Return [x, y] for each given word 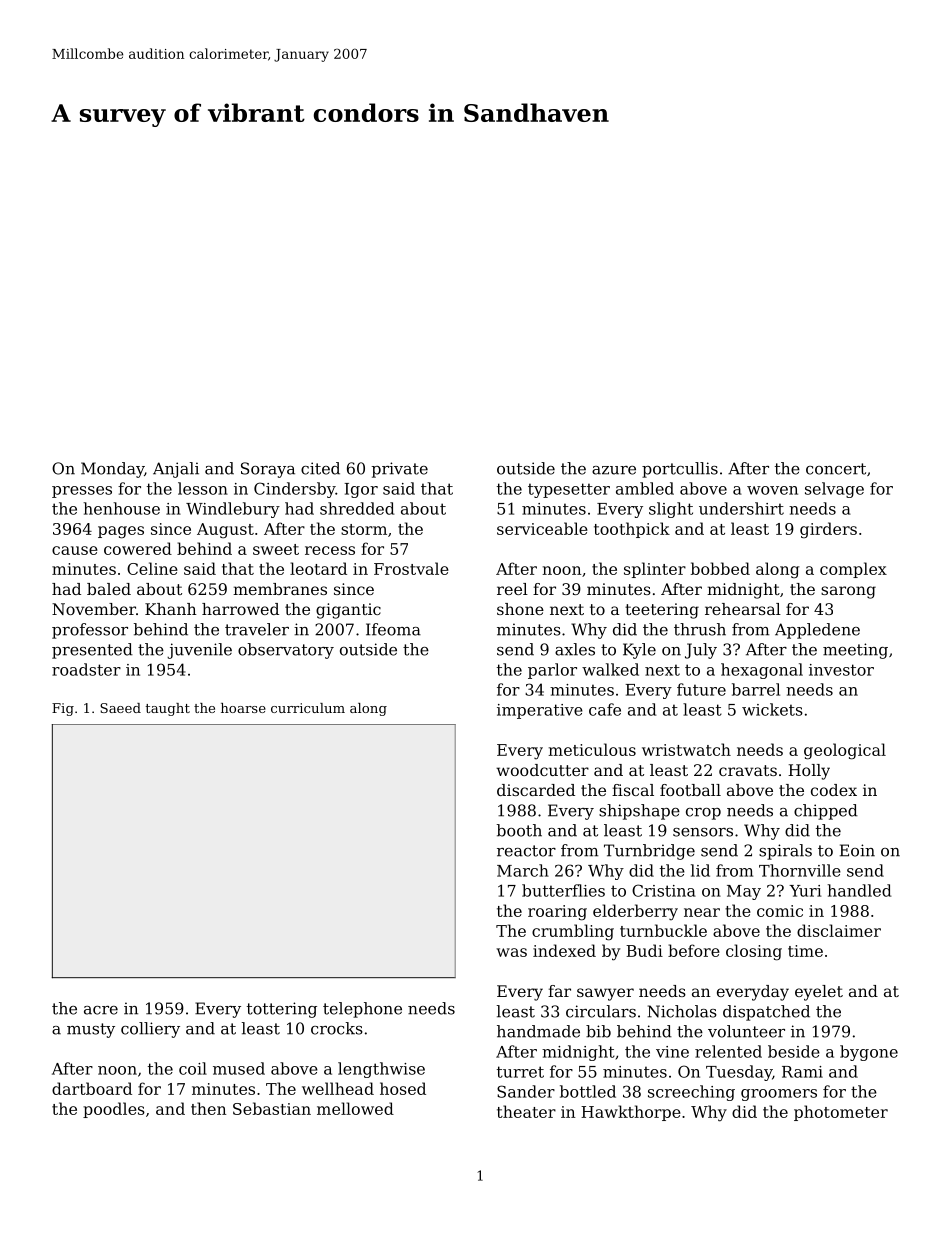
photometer [841, 1113]
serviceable [542, 528]
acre [101, 1010]
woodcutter [542, 770]
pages [121, 532]
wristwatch [686, 749]
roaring [557, 913]
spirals [785, 852]
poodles [114, 1110]
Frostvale [411, 568]
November [94, 609]
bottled [588, 1091]
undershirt [741, 508]
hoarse [243, 708]
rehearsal [743, 609]
